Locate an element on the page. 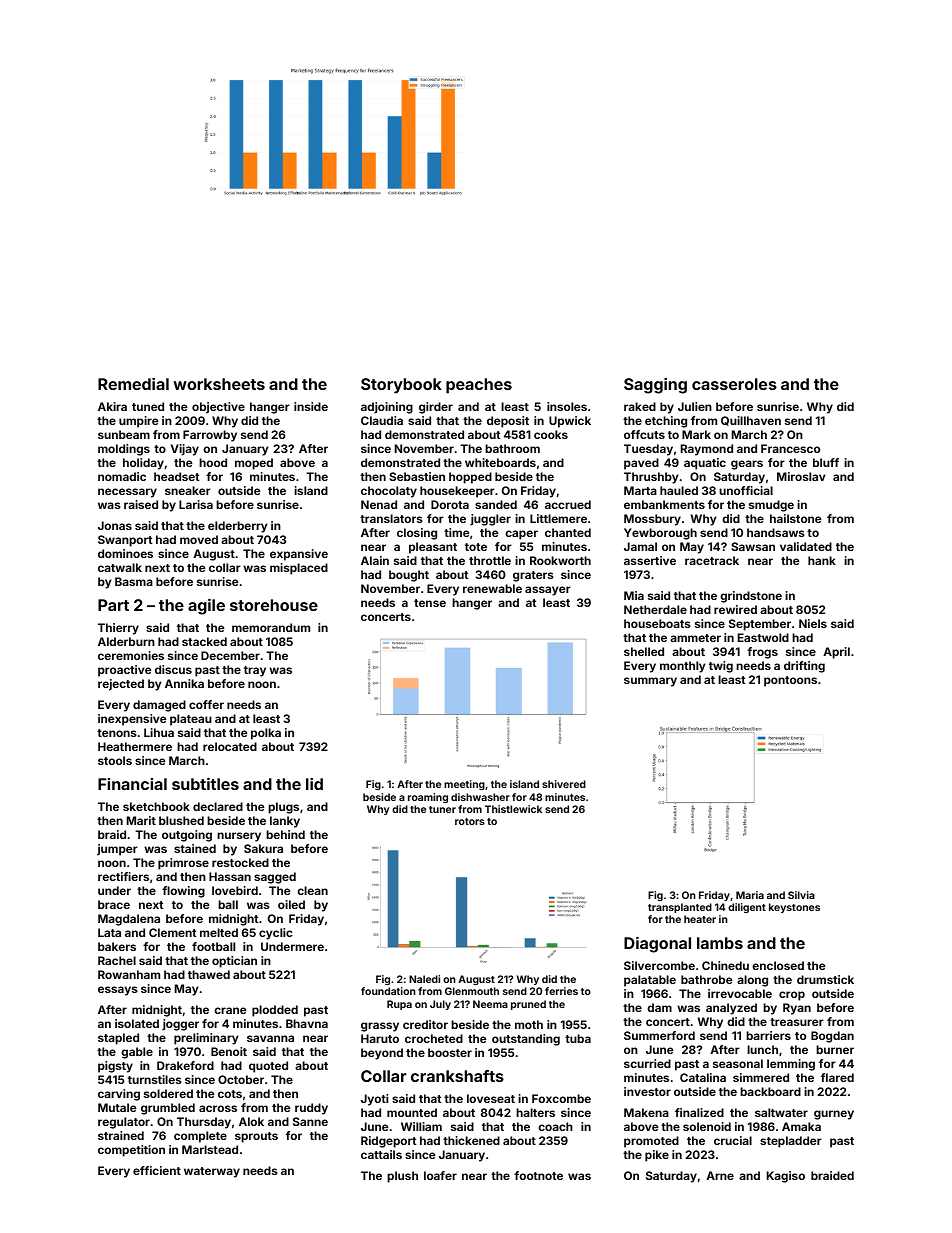 Image resolution: width=952 pixels, height=1233 pixels. storehouse is located at coordinates (274, 605).
